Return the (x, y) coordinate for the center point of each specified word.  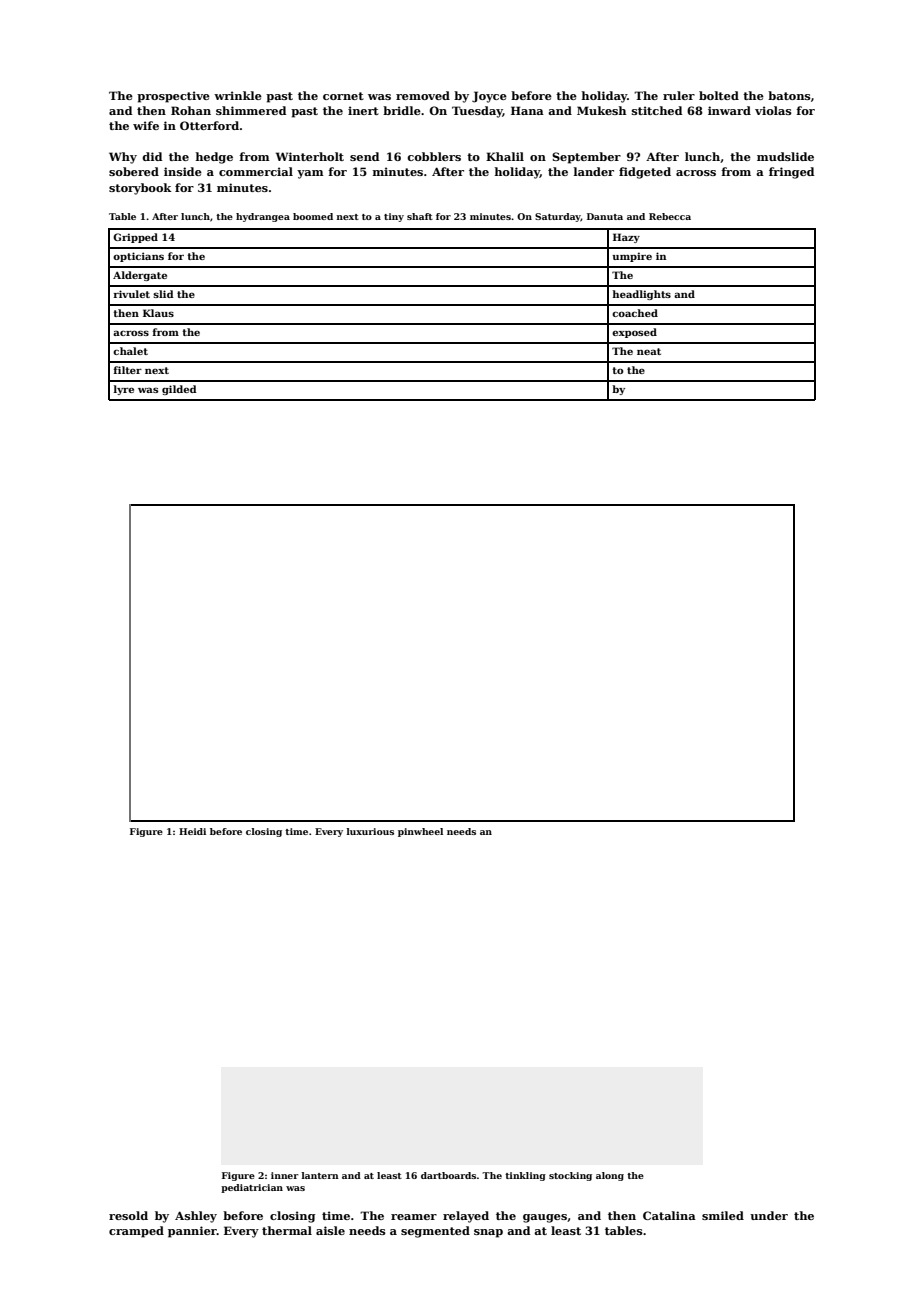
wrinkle (238, 95)
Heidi (192, 831)
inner (284, 1175)
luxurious (370, 831)
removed (423, 95)
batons (789, 95)
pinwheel (420, 832)
